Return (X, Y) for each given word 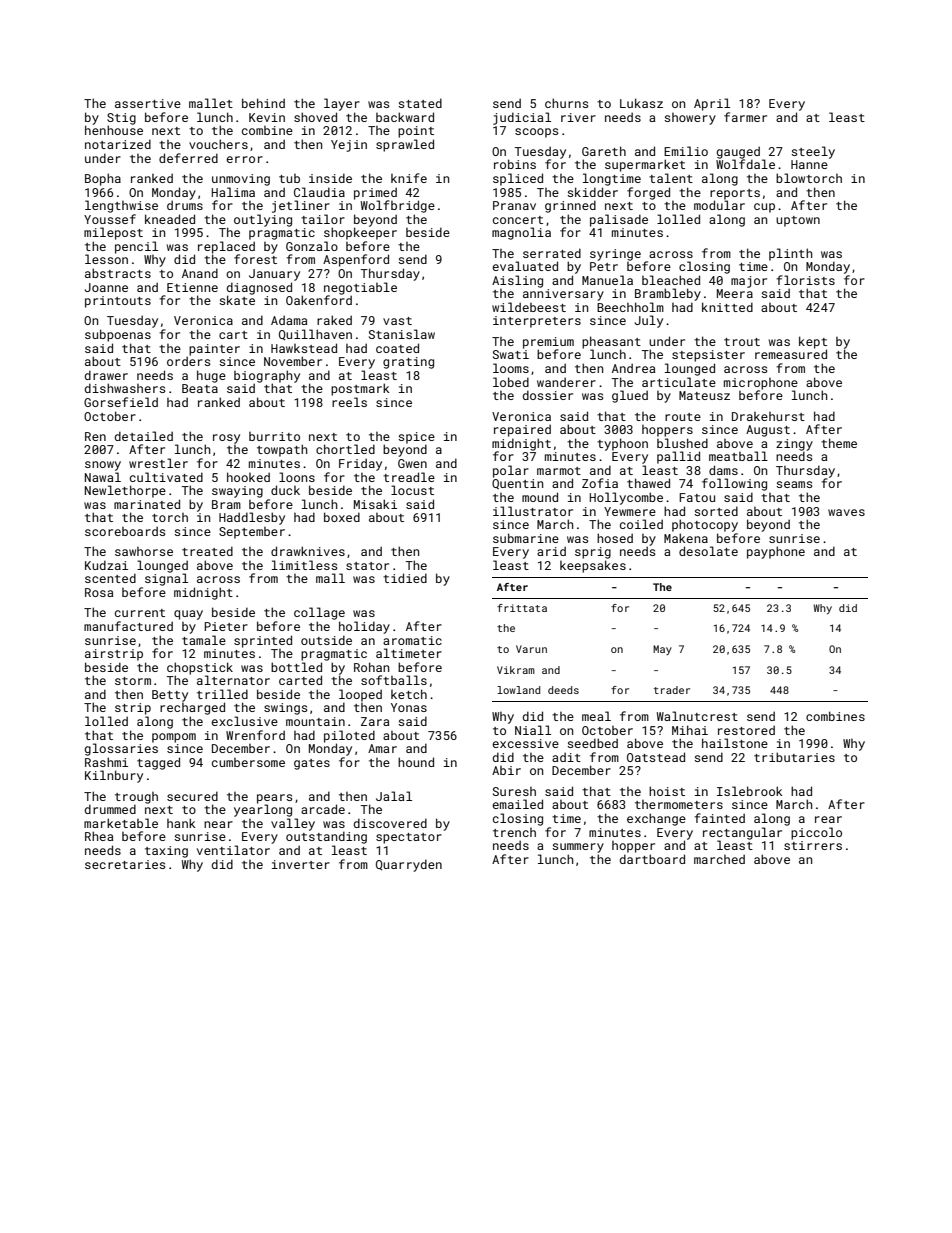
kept (813, 342)
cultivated (166, 477)
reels (349, 402)
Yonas (409, 707)
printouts (118, 302)
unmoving (241, 180)
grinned (570, 206)
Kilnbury (114, 776)
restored (746, 730)
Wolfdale (745, 164)
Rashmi (106, 762)
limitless (304, 565)
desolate (708, 551)
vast (397, 321)
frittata (522, 608)
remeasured (791, 354)
